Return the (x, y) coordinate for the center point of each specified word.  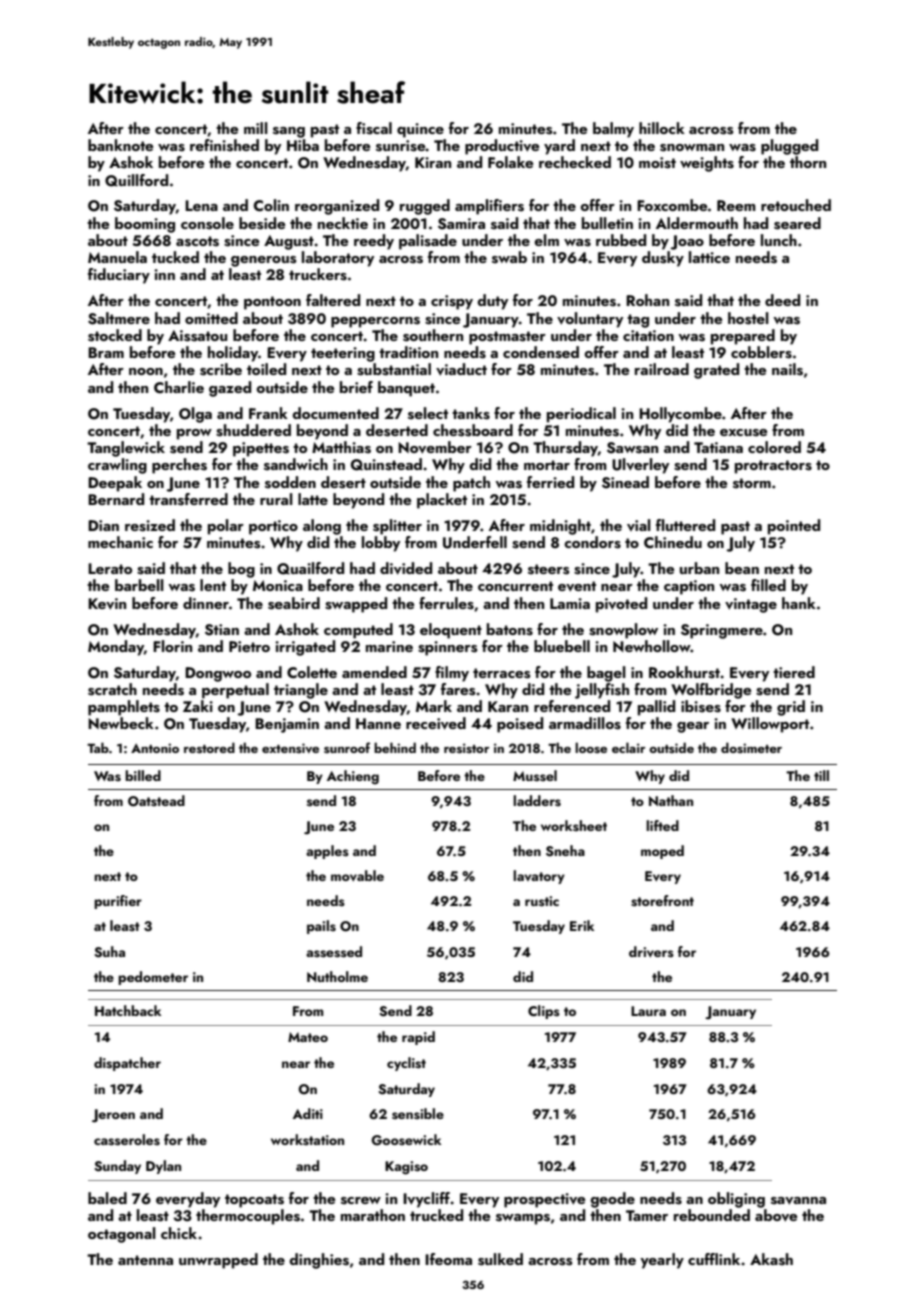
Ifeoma (448, 1259)
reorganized (337, 207)
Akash (771, 1259)
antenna (145, 1260)
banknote (120, 145)
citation (648, 335)
